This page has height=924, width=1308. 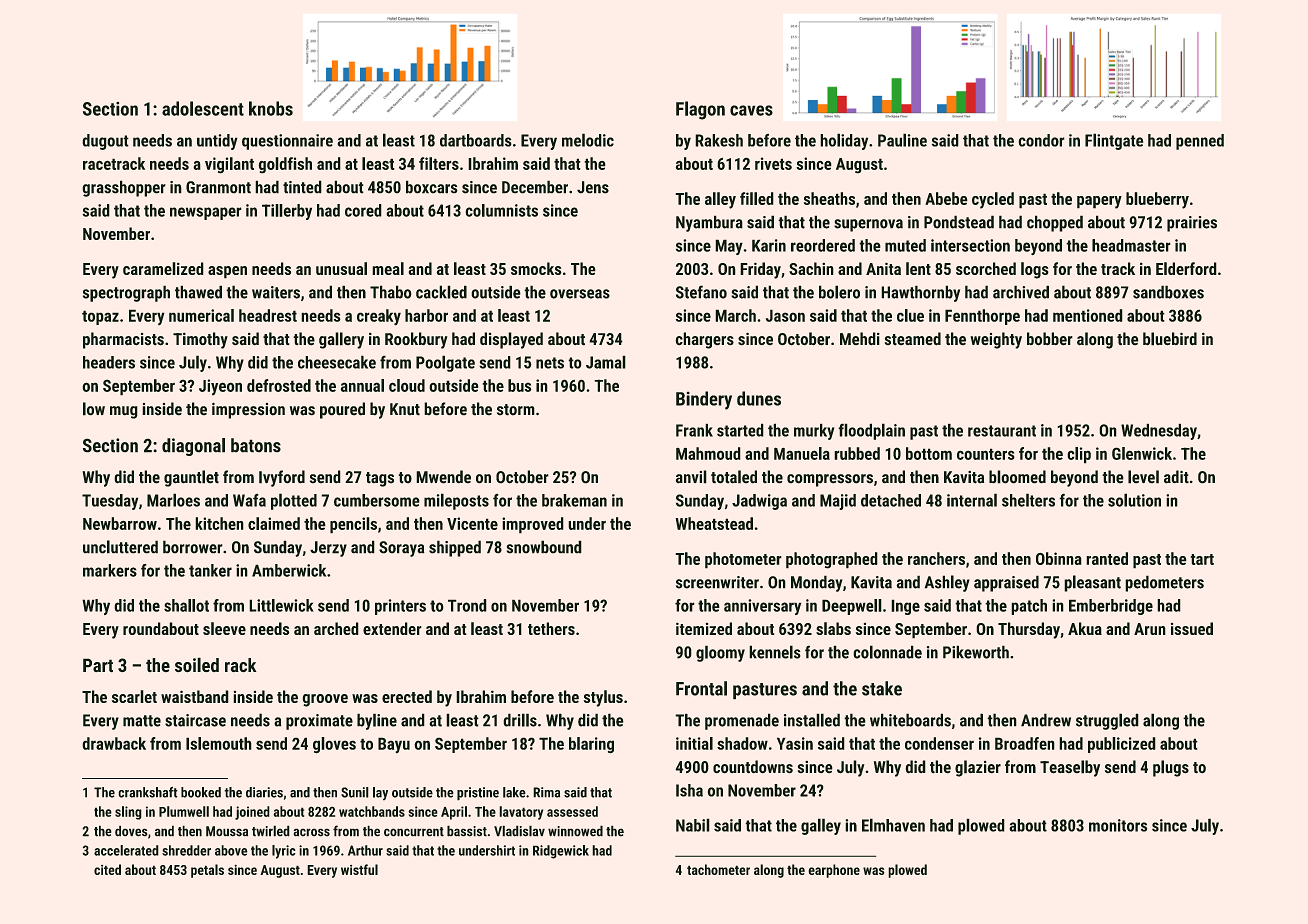 What do you see at coordinates (580, 294) in the page?
I see `overseas` at bounding box center [580, 294].
